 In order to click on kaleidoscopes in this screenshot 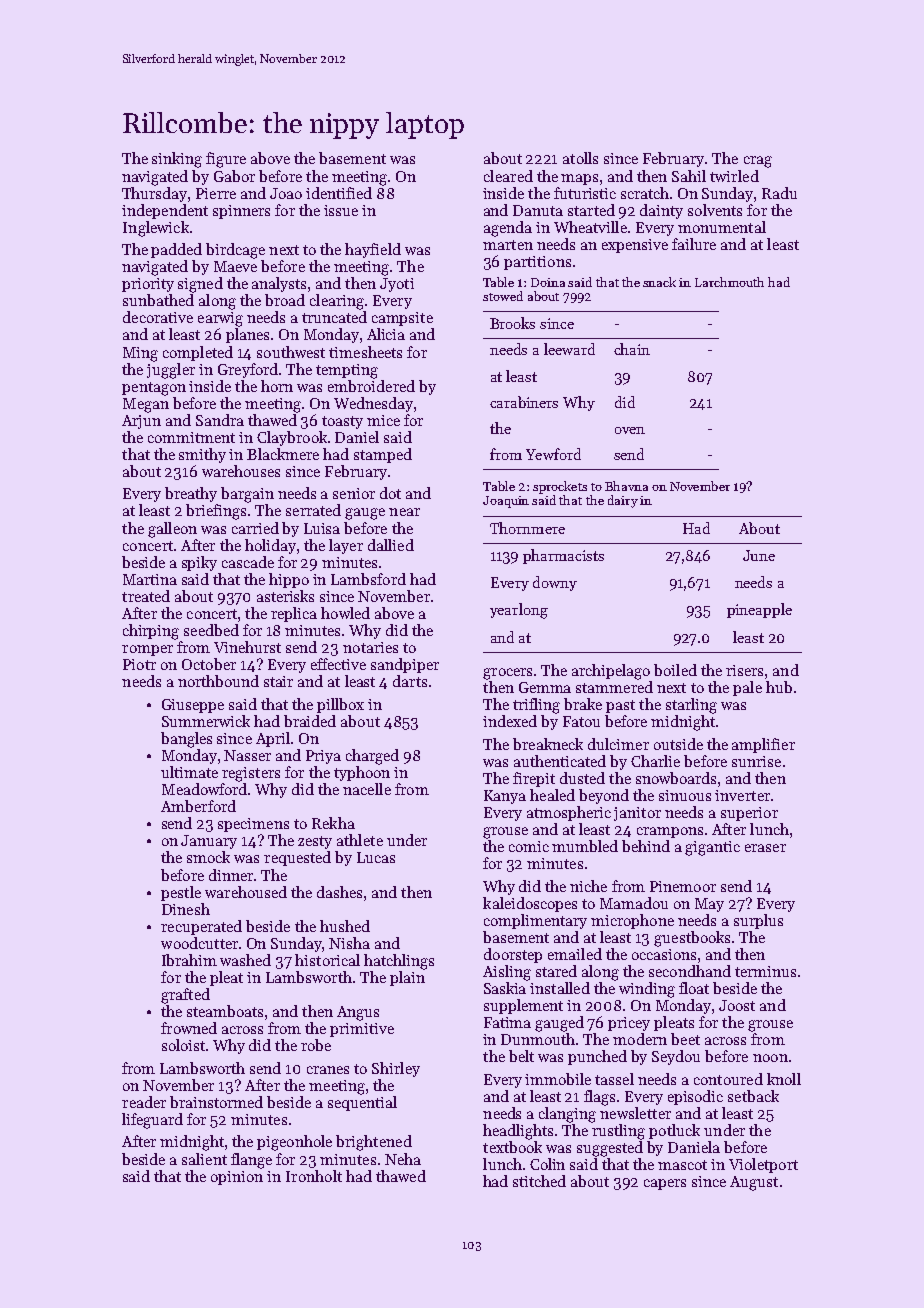, I will do `click(530, 904)`.
